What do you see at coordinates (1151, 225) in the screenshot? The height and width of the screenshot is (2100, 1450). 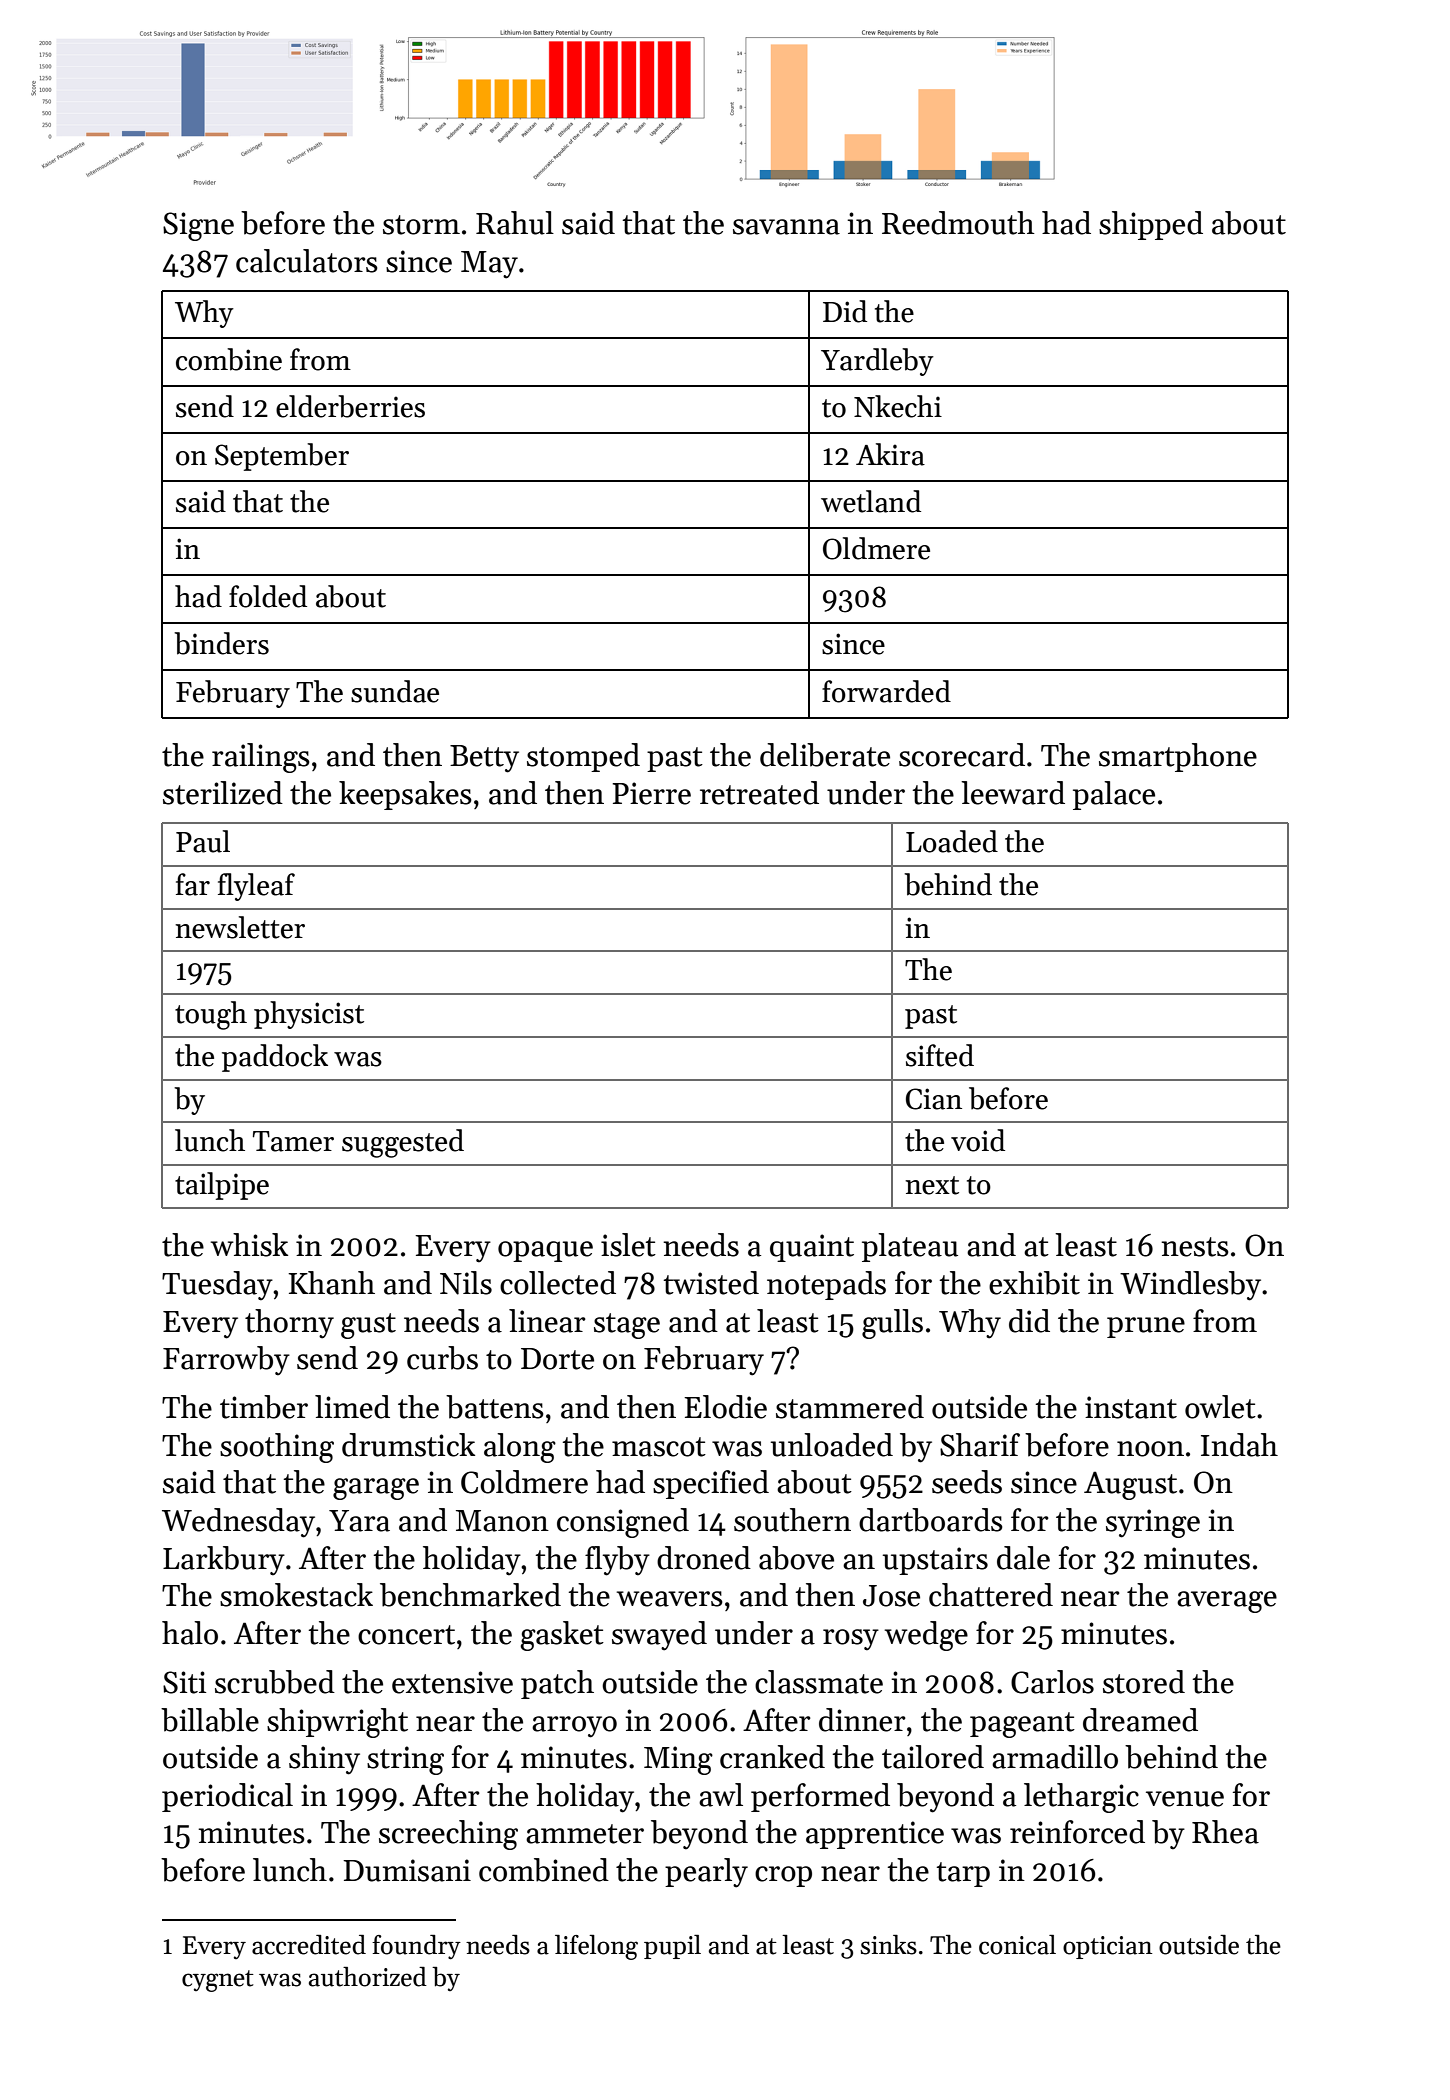 I see `shipped` at bounding box center [1151, 225].
